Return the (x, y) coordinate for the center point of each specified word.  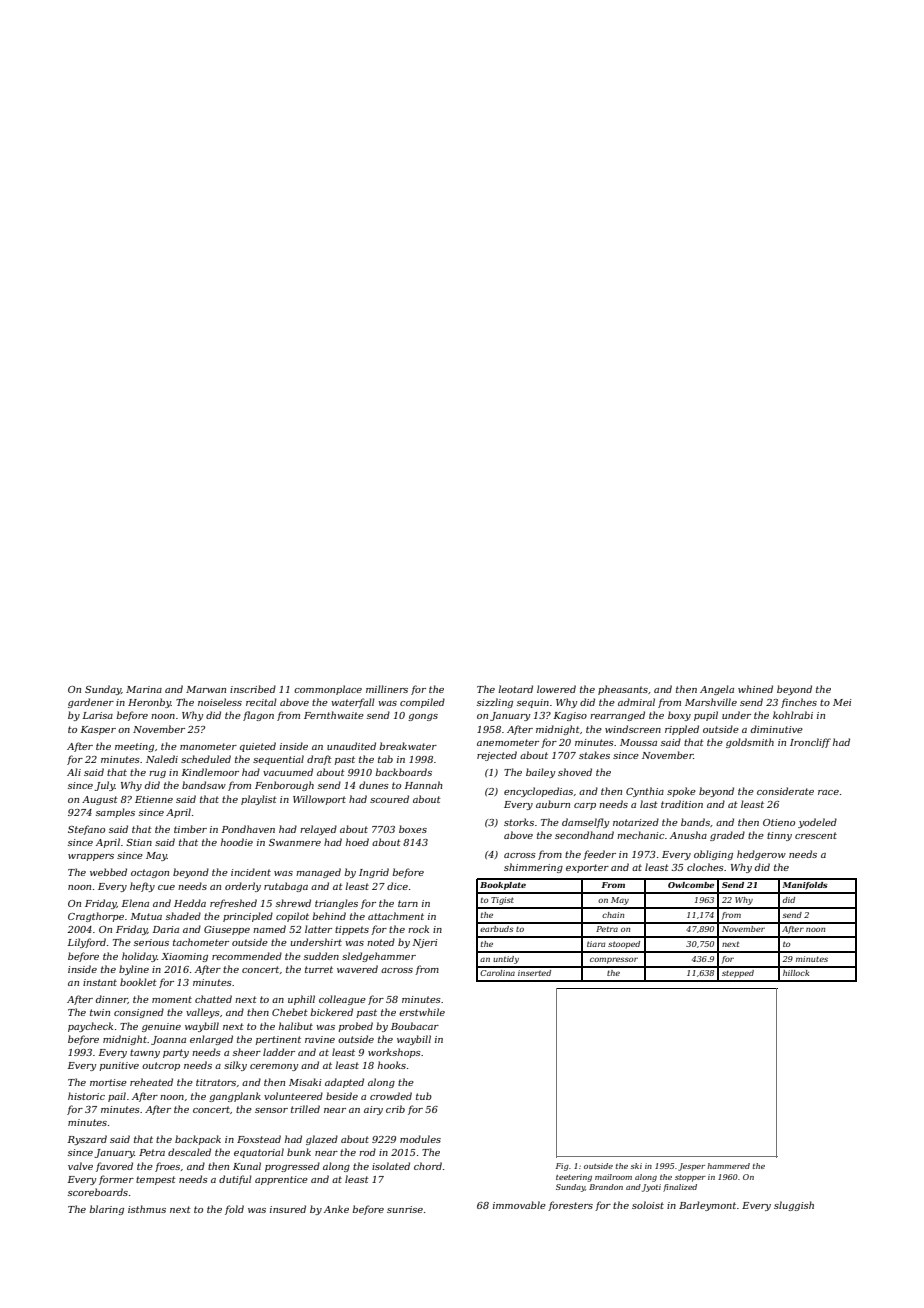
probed (356, 1027)
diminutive (777, 729)
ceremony (274, 1067)
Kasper (98, 730)
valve (80, 1166)
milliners (387, 689)
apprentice (281, 1180)
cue (166, 887)
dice (397, 886)
